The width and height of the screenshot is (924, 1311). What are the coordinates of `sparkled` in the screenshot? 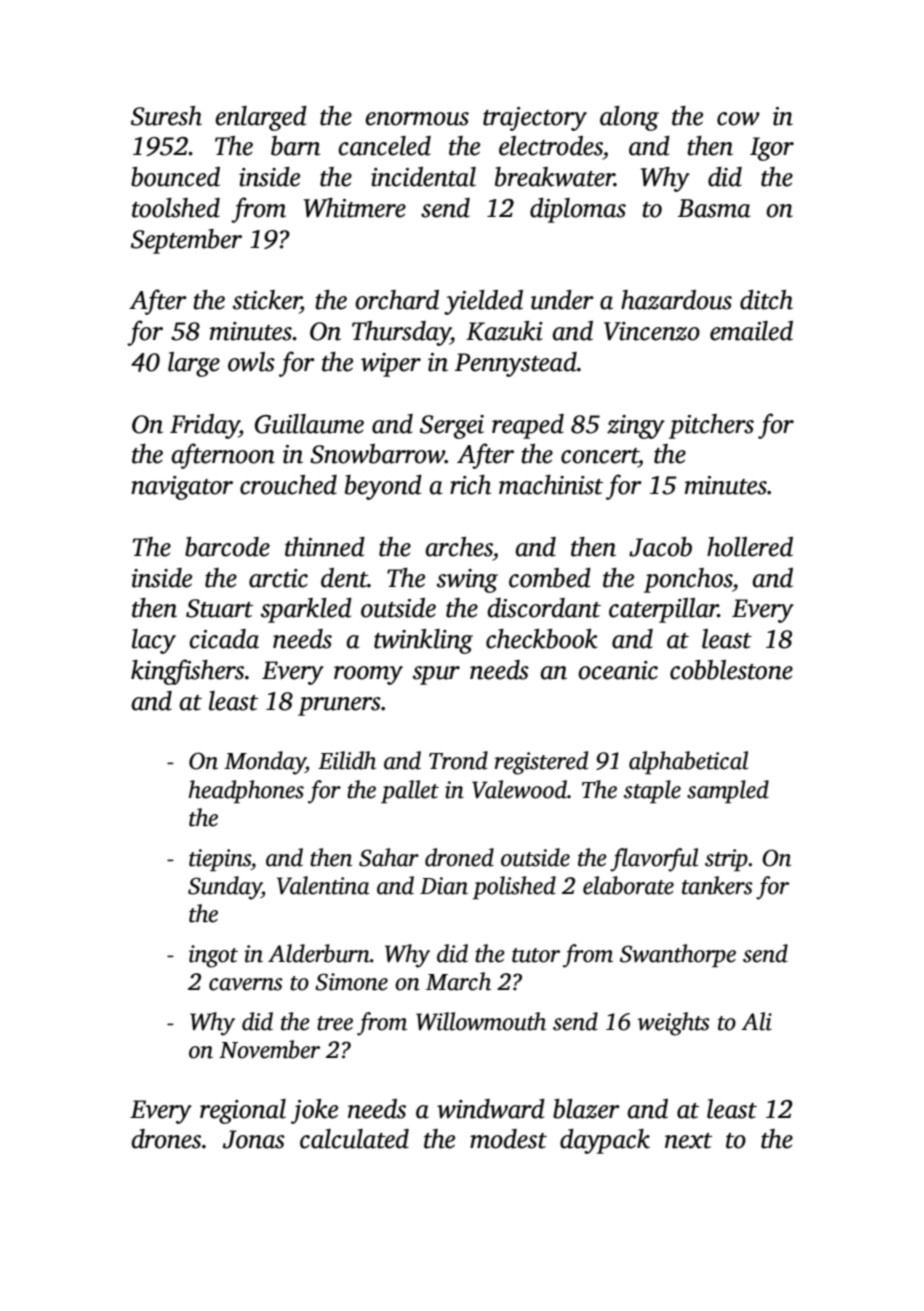 It's located at (306, 610).
